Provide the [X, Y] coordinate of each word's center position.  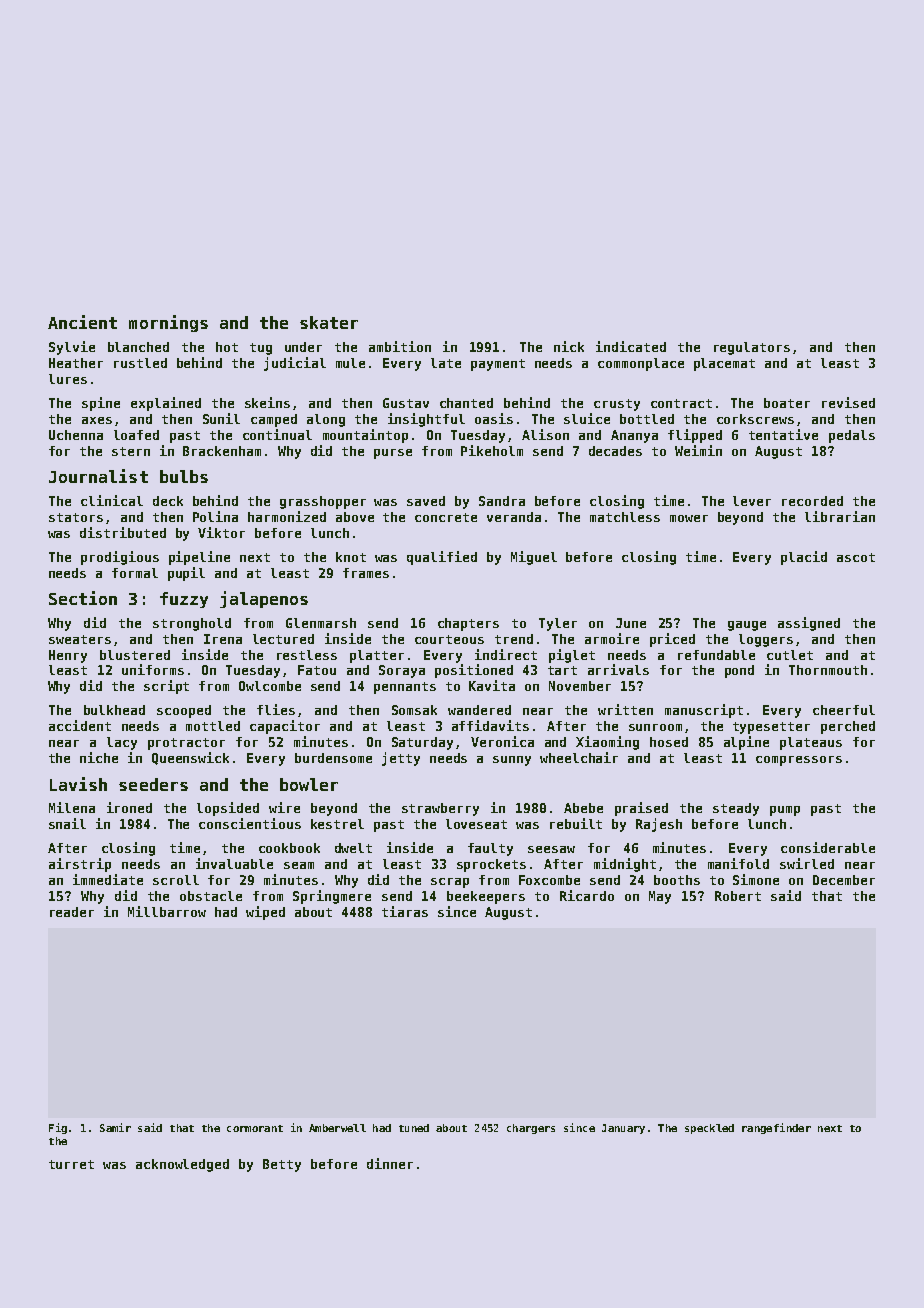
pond [739, 671]
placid [804, 558]
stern [131, 451]
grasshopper [323, 502]
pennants [405, 688]
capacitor [285, 727]
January [623, 1129]
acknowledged [182, 1165]
